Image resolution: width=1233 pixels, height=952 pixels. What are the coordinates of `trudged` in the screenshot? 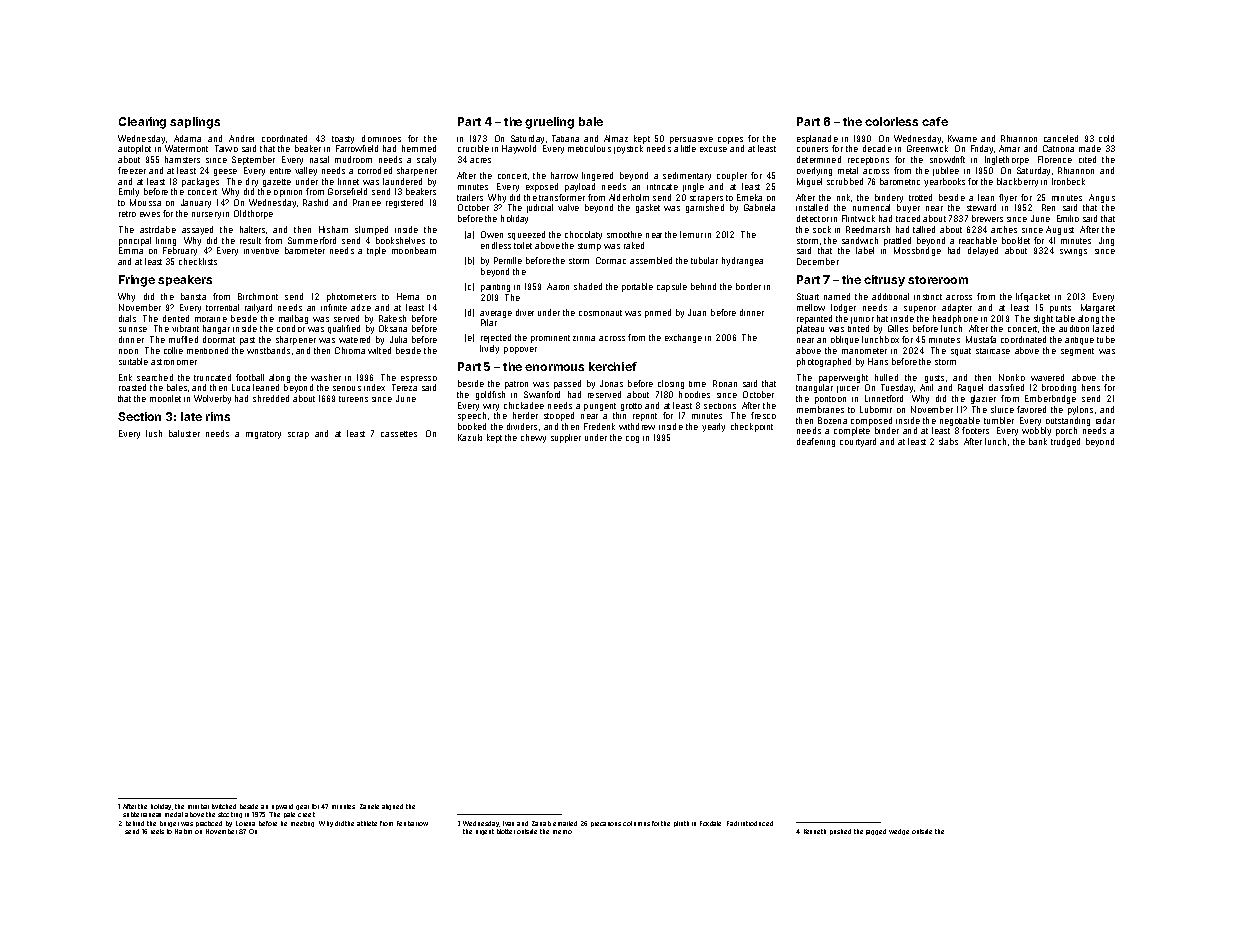 It's located at (1065, 442).
